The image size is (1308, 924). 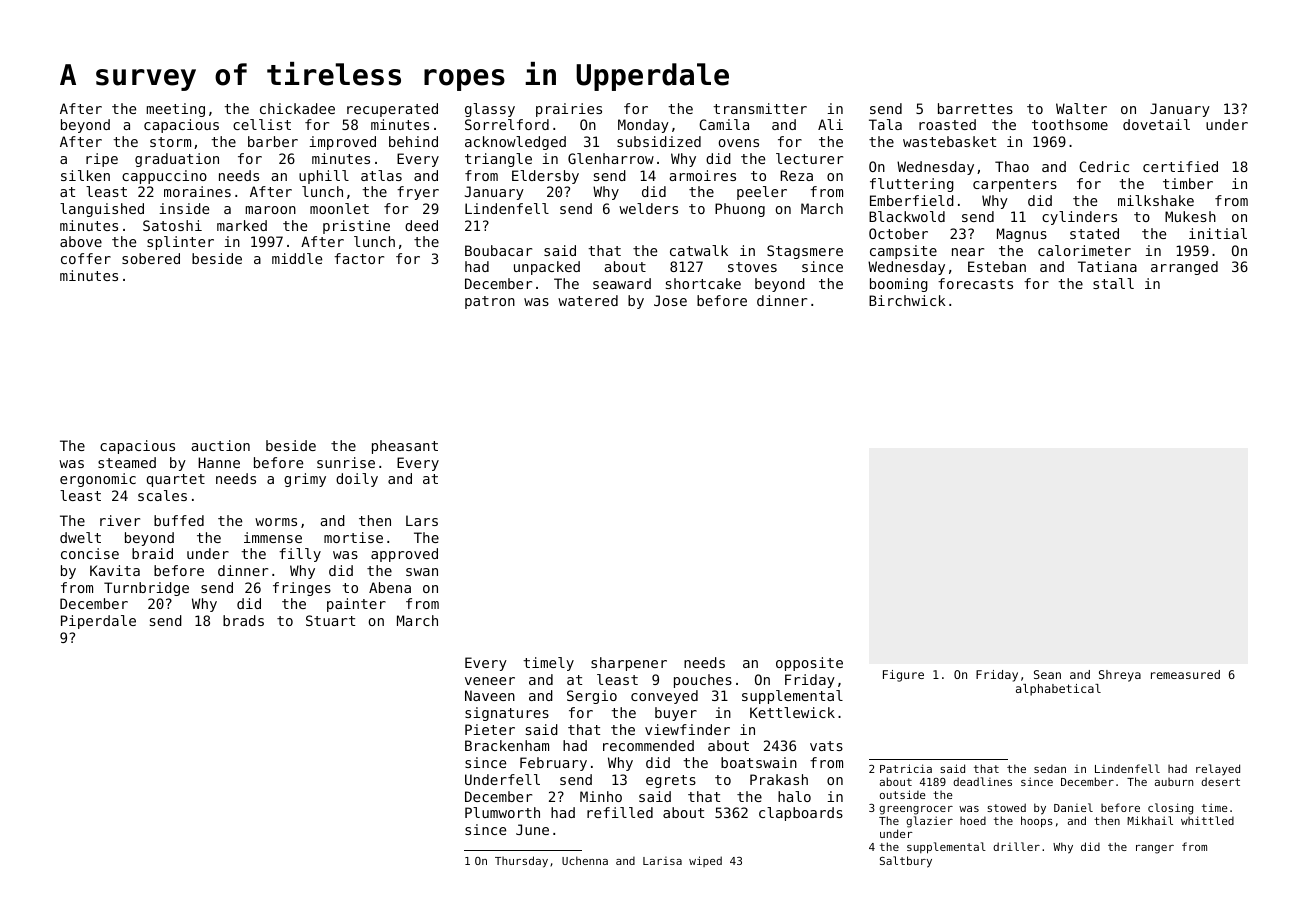 What do you see at coordinates (422, 520) in the page?
I see `Lars` at bounding box center [422, 520].
